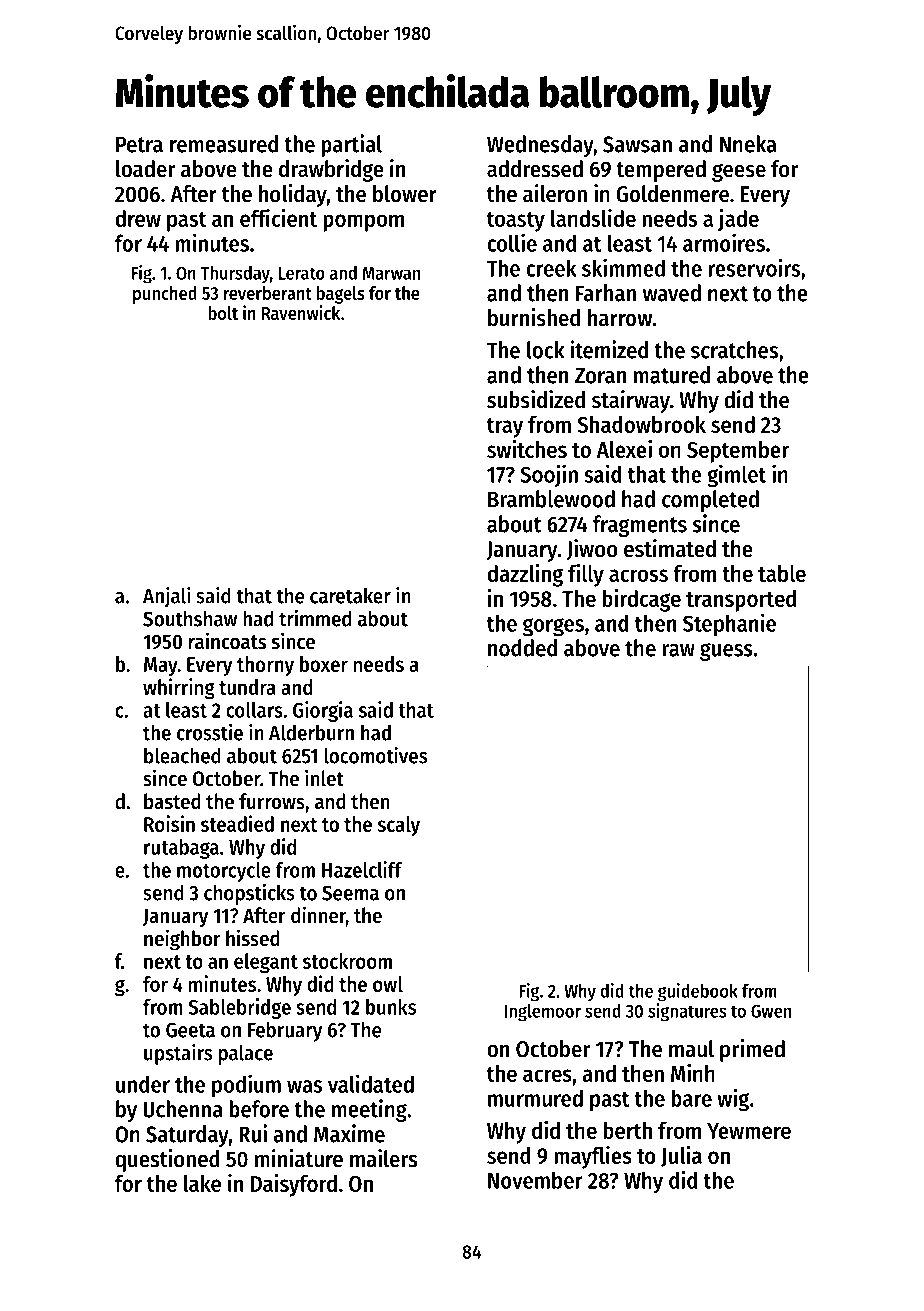 Image resolution: width=924 pixels, height=1311 pixels. I want to click on scaly, so click(398, 826).
